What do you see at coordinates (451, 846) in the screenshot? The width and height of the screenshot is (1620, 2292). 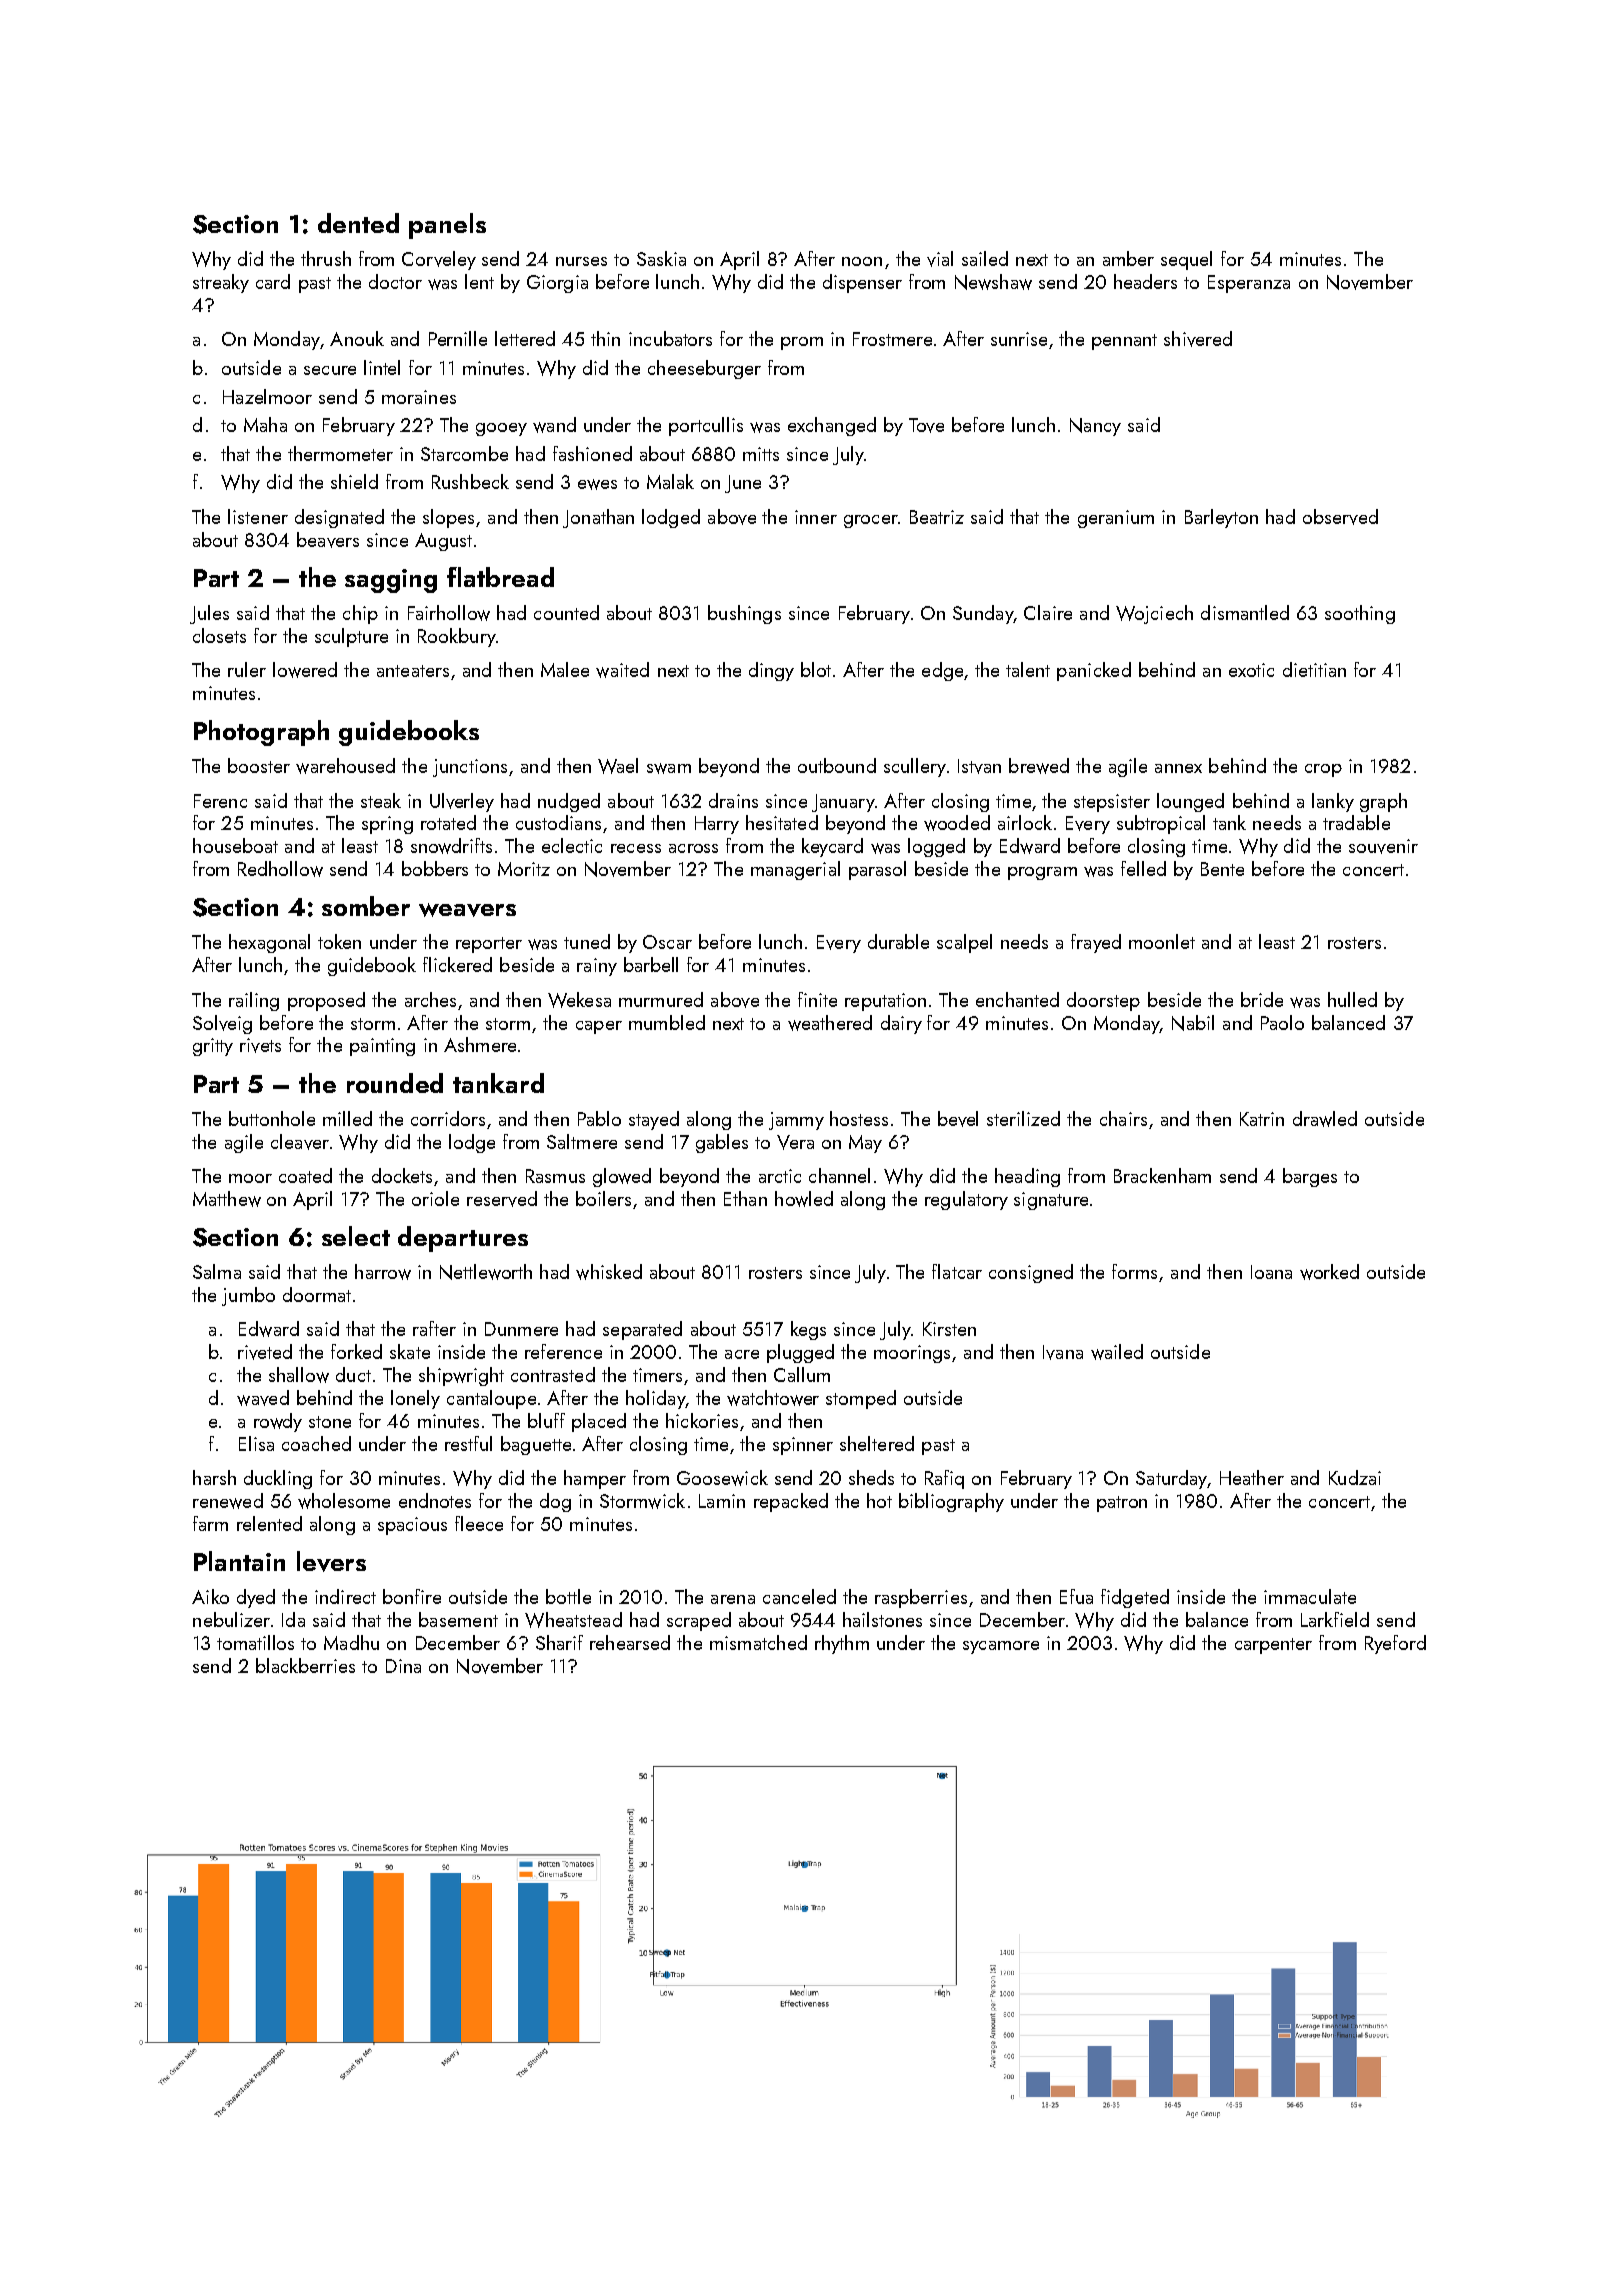 I see `snowdrifts` at bounding box center [451, 846].
